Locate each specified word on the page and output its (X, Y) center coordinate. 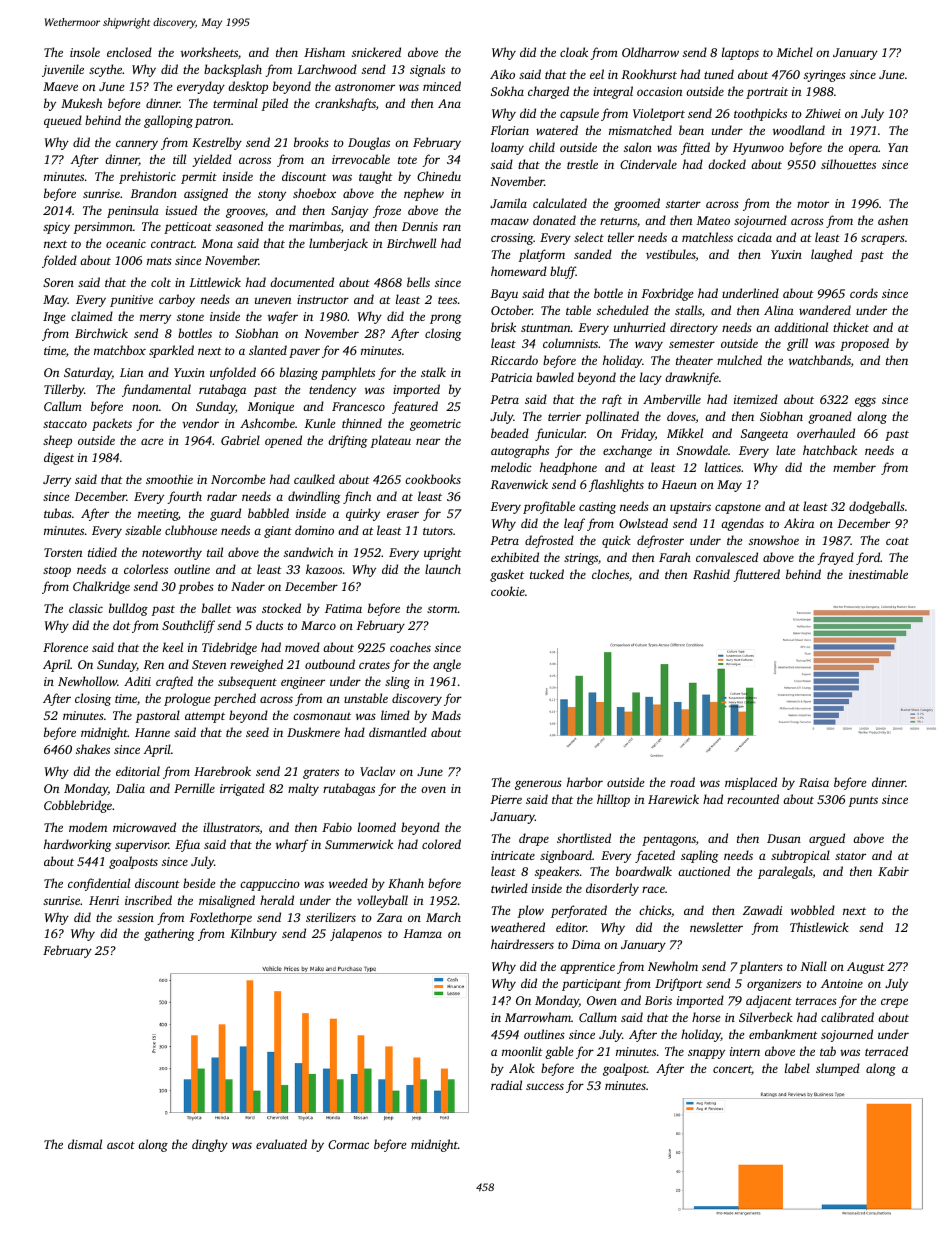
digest (59, 458)
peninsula (133, 211)
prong (446, 319)
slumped (838, 1069)
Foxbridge (667, 294)
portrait (767, 93)
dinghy (210, 1145)
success (545, 1086)
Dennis (420, 226)
